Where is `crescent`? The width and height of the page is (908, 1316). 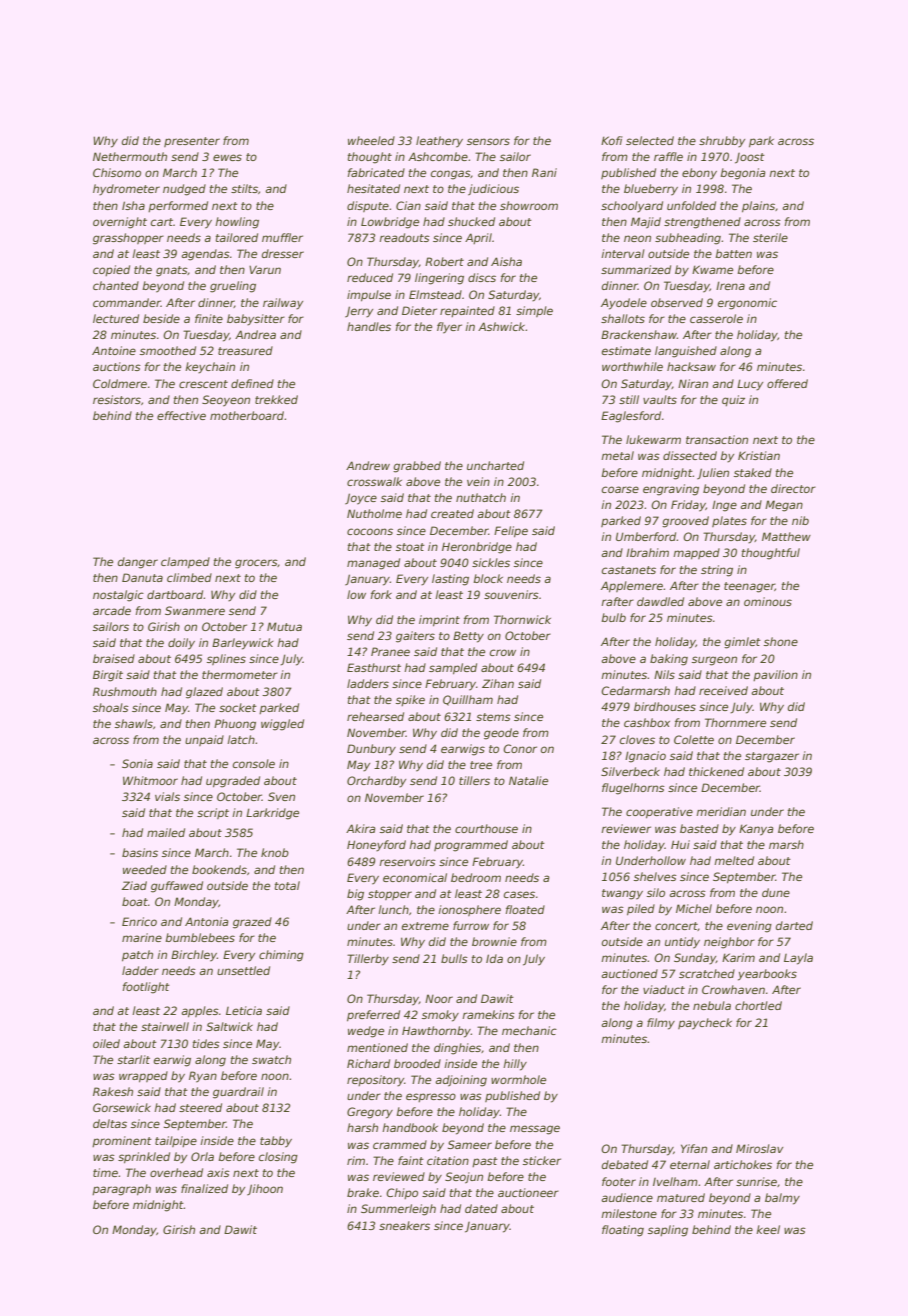
crescent is located at coordinates (203, 384).
